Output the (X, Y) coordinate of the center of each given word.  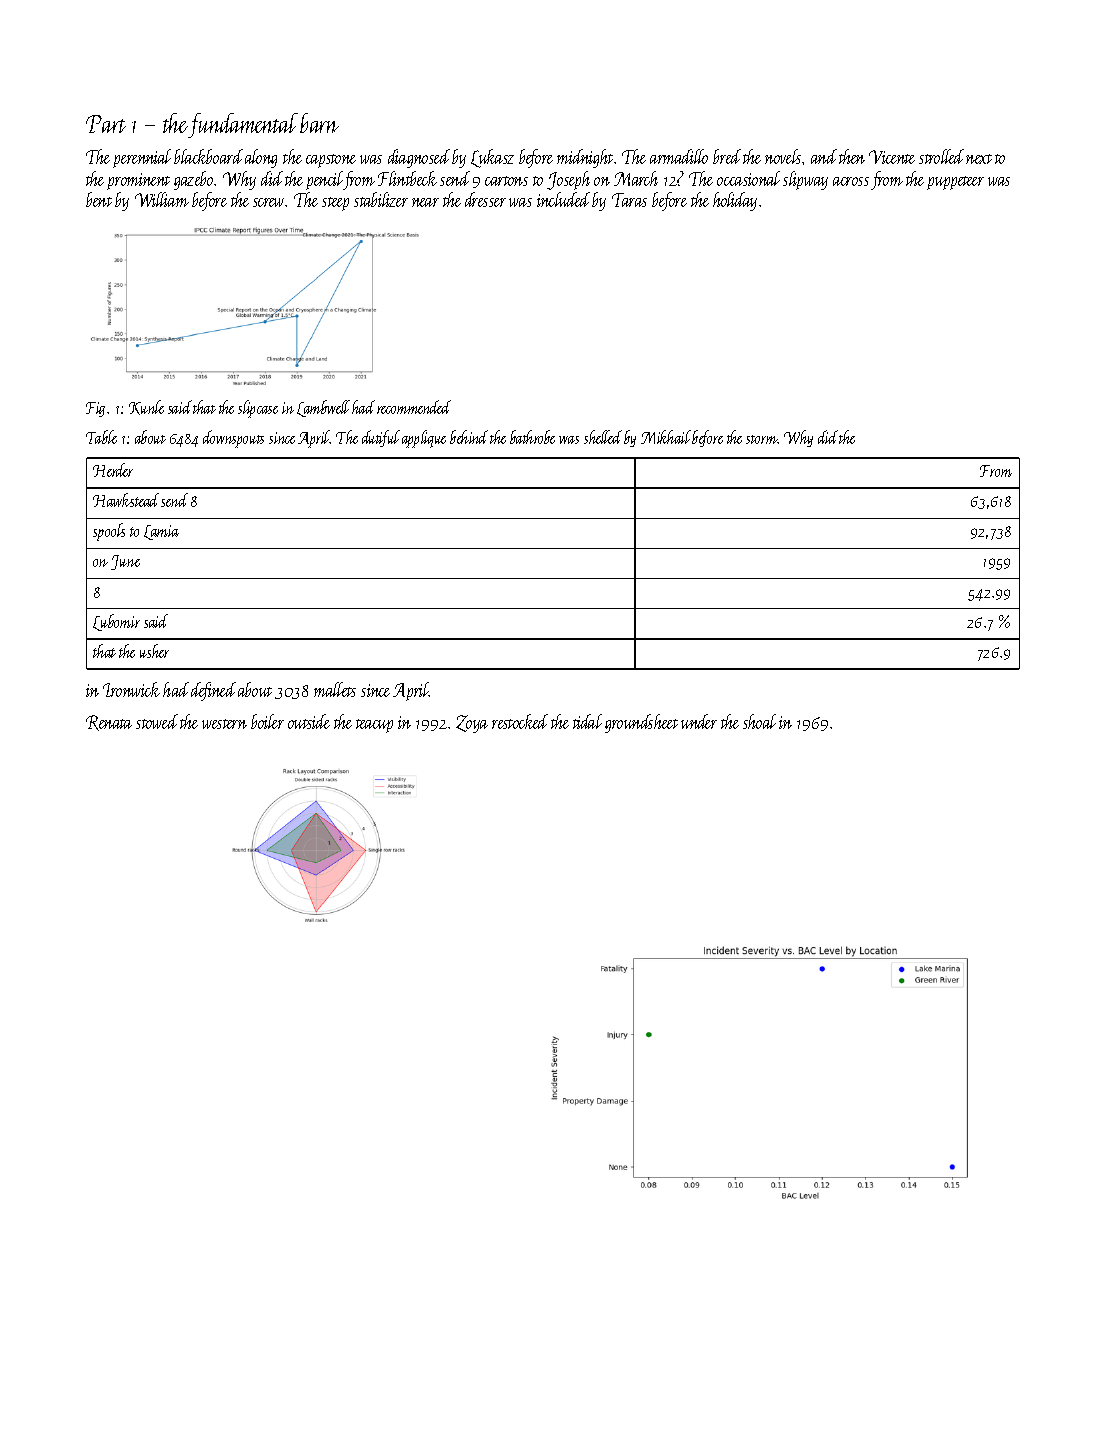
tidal (587, 721)
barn (319, 123)
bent (99, 199)
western (224, 724)
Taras (629, 200)
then (852, 156)
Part (106, 124)
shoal (759, 721)
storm (762, 439)
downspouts (233, 439)
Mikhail (666, 437)
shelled (603, 437)
